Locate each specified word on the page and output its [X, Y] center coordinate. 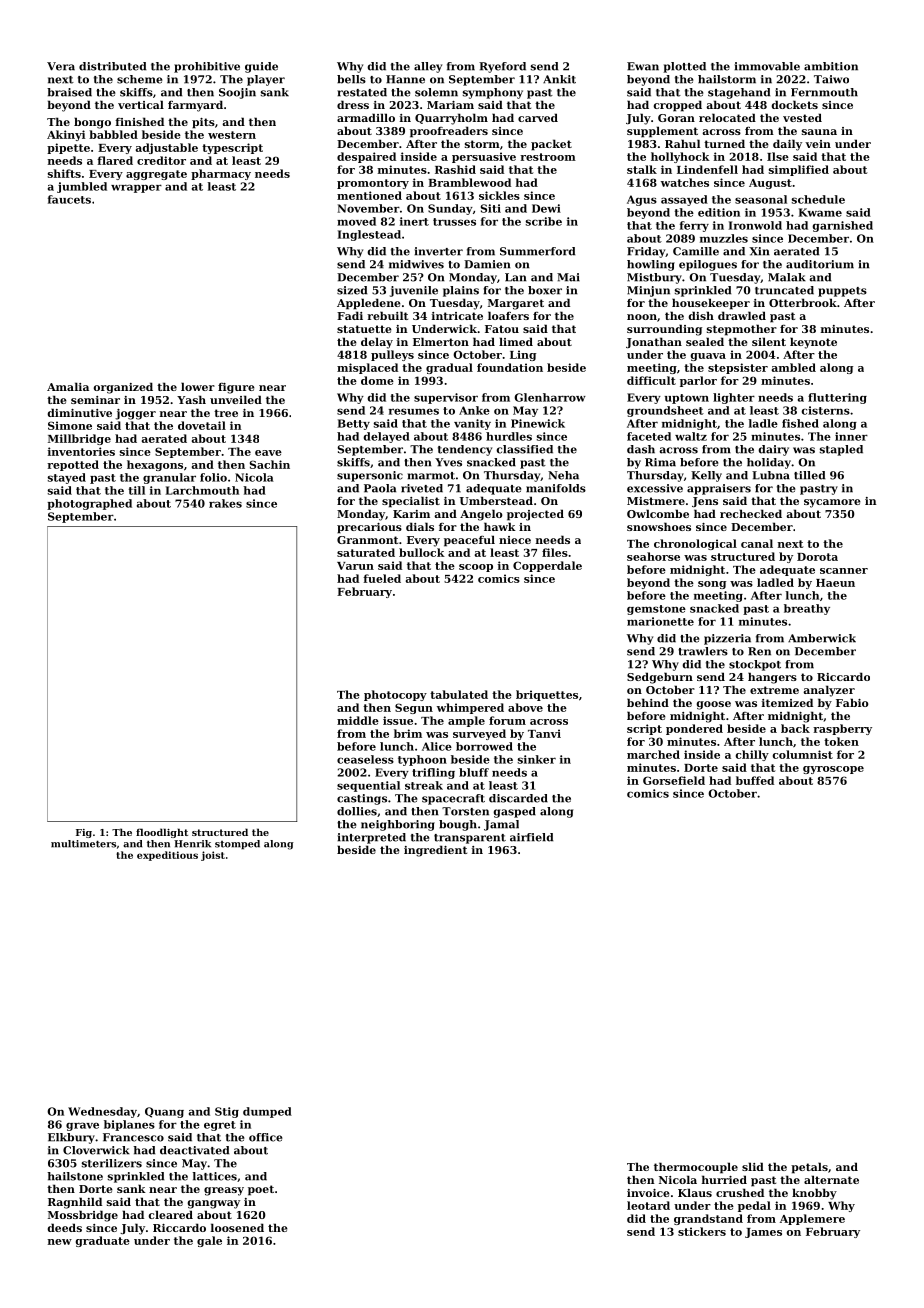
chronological [695, 544]
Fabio [852, 702]
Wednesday [102, 1112]
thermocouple [696, 1168]
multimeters [83, 844]
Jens [705, 502]
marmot [431, 476]
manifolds [556, 488]
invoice [648, 1193]
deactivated [194, 1150]
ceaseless [365, 759]
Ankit [559, 79]
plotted [684, 67]
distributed [112, 66]
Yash [191, 399]
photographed [89, 504]
